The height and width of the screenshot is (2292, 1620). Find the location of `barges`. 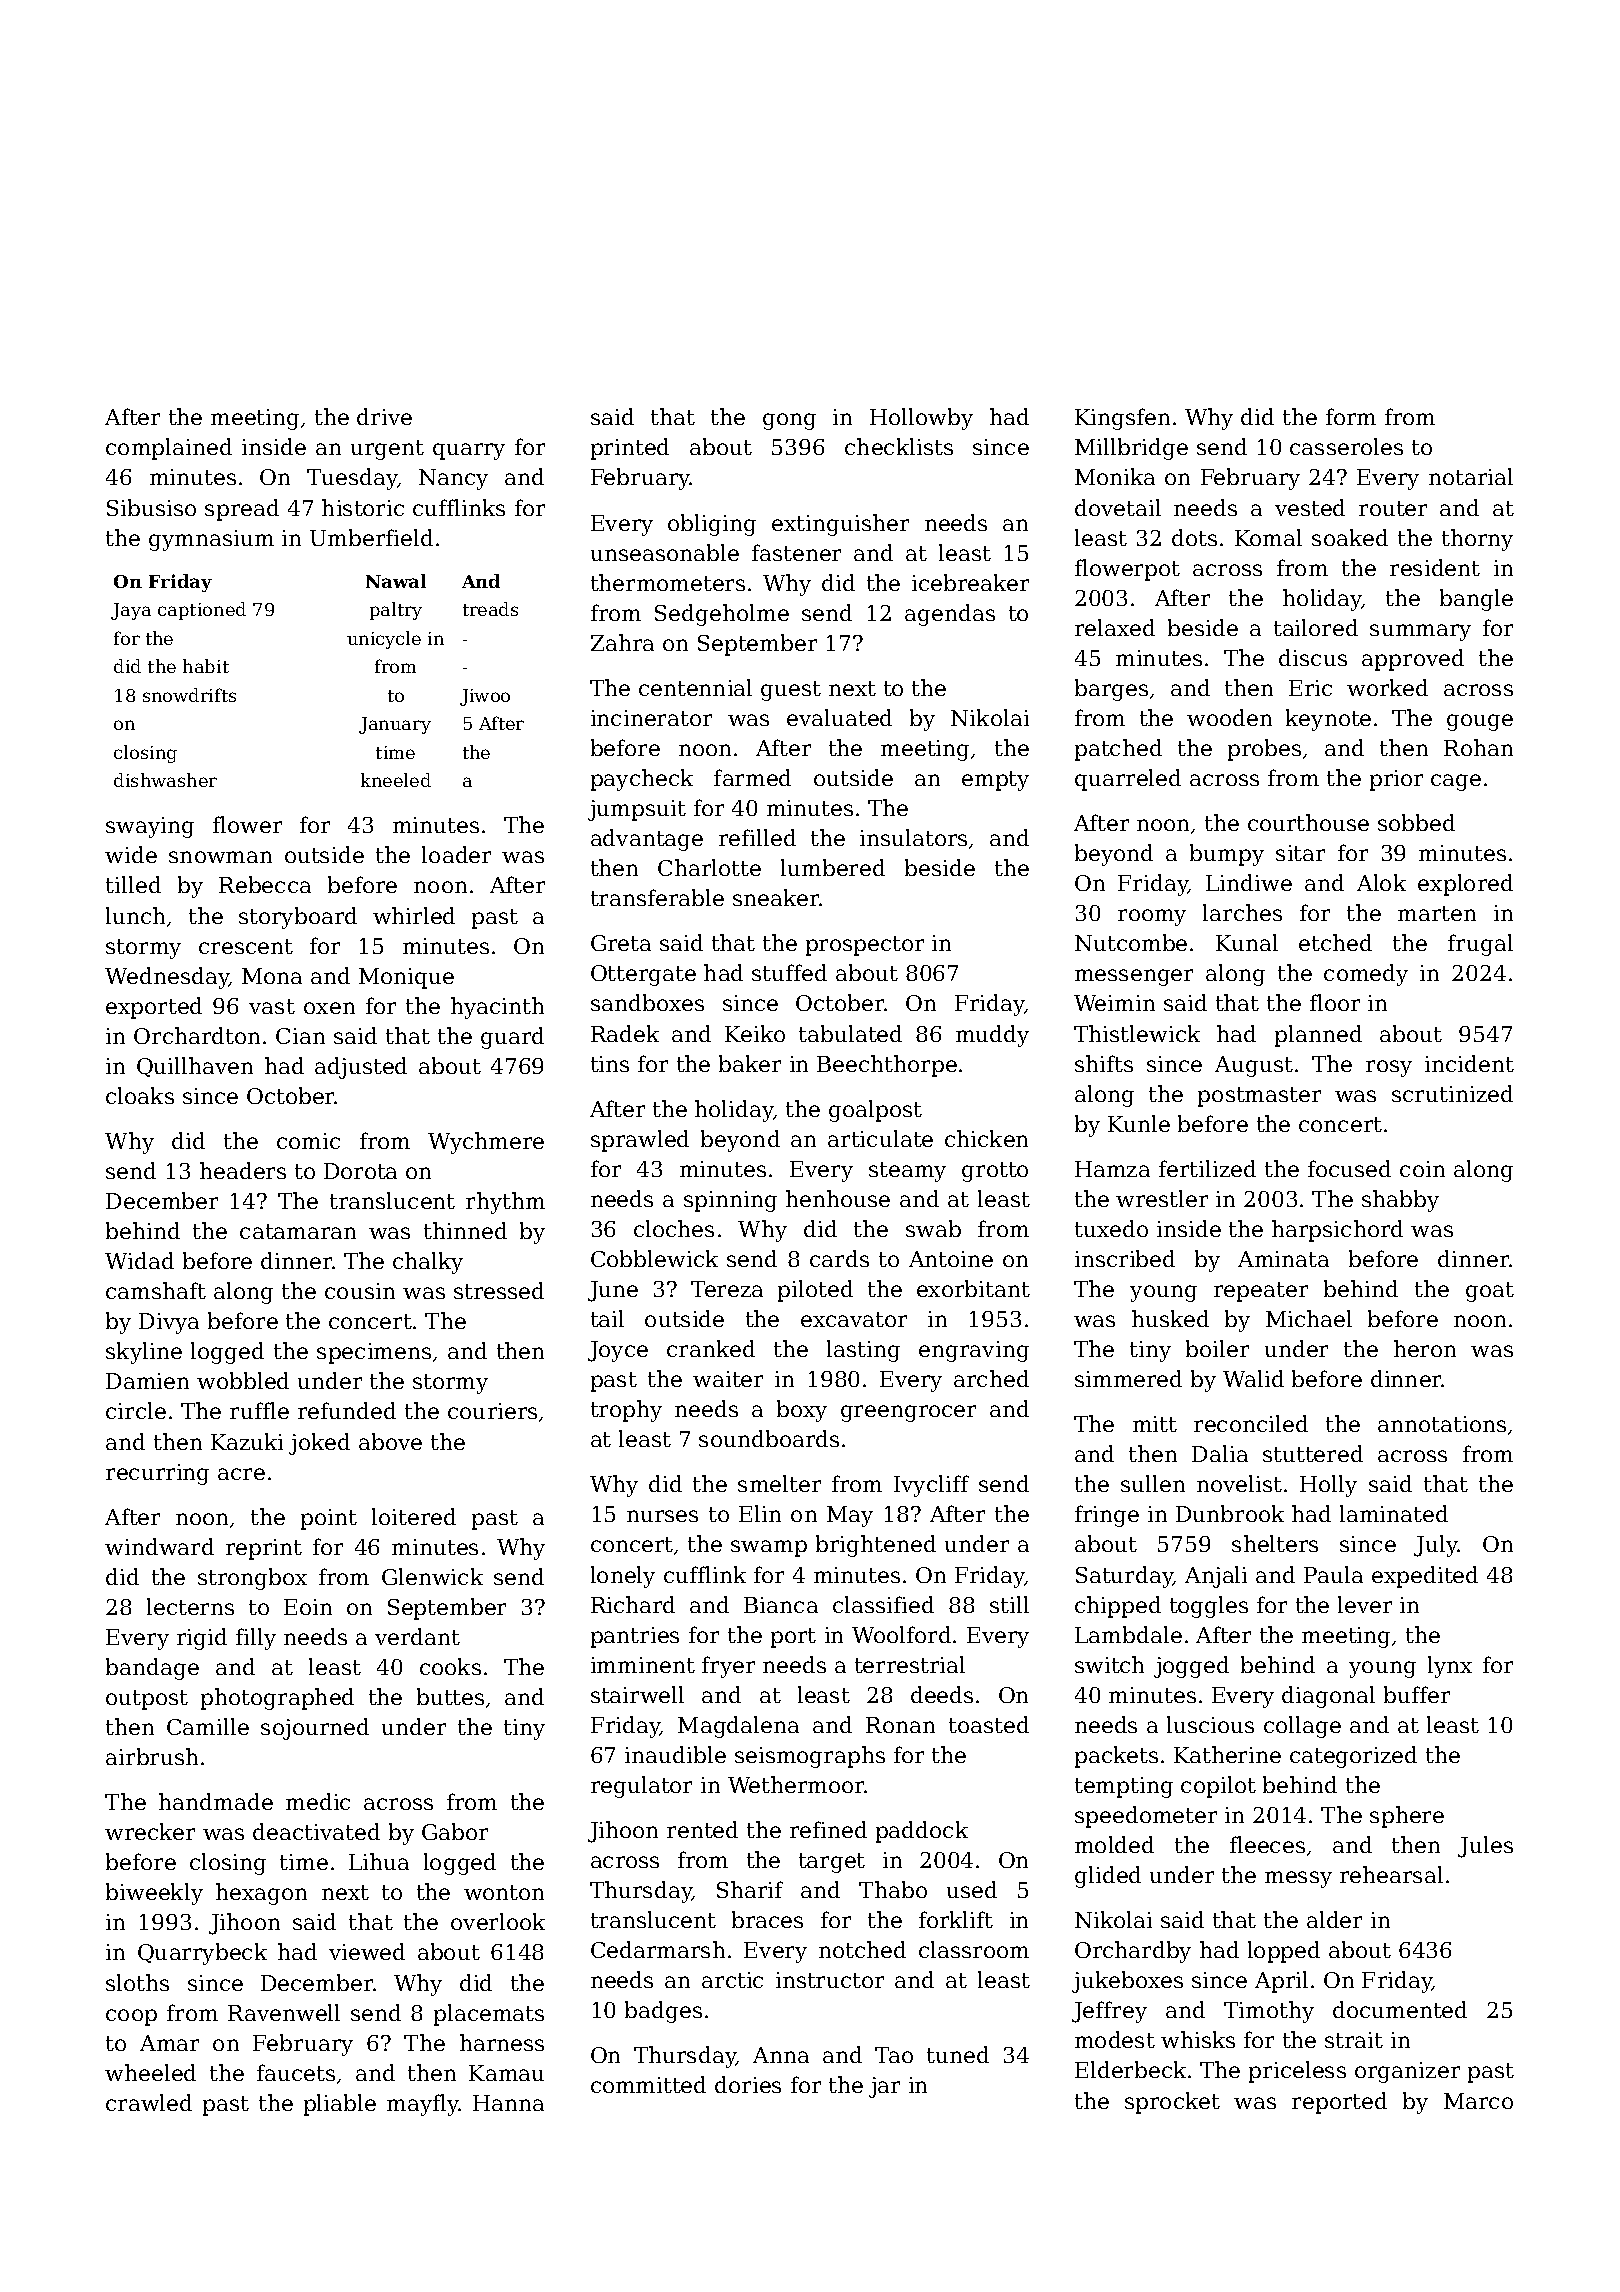

barges is located at coordinates (1111, 690).
